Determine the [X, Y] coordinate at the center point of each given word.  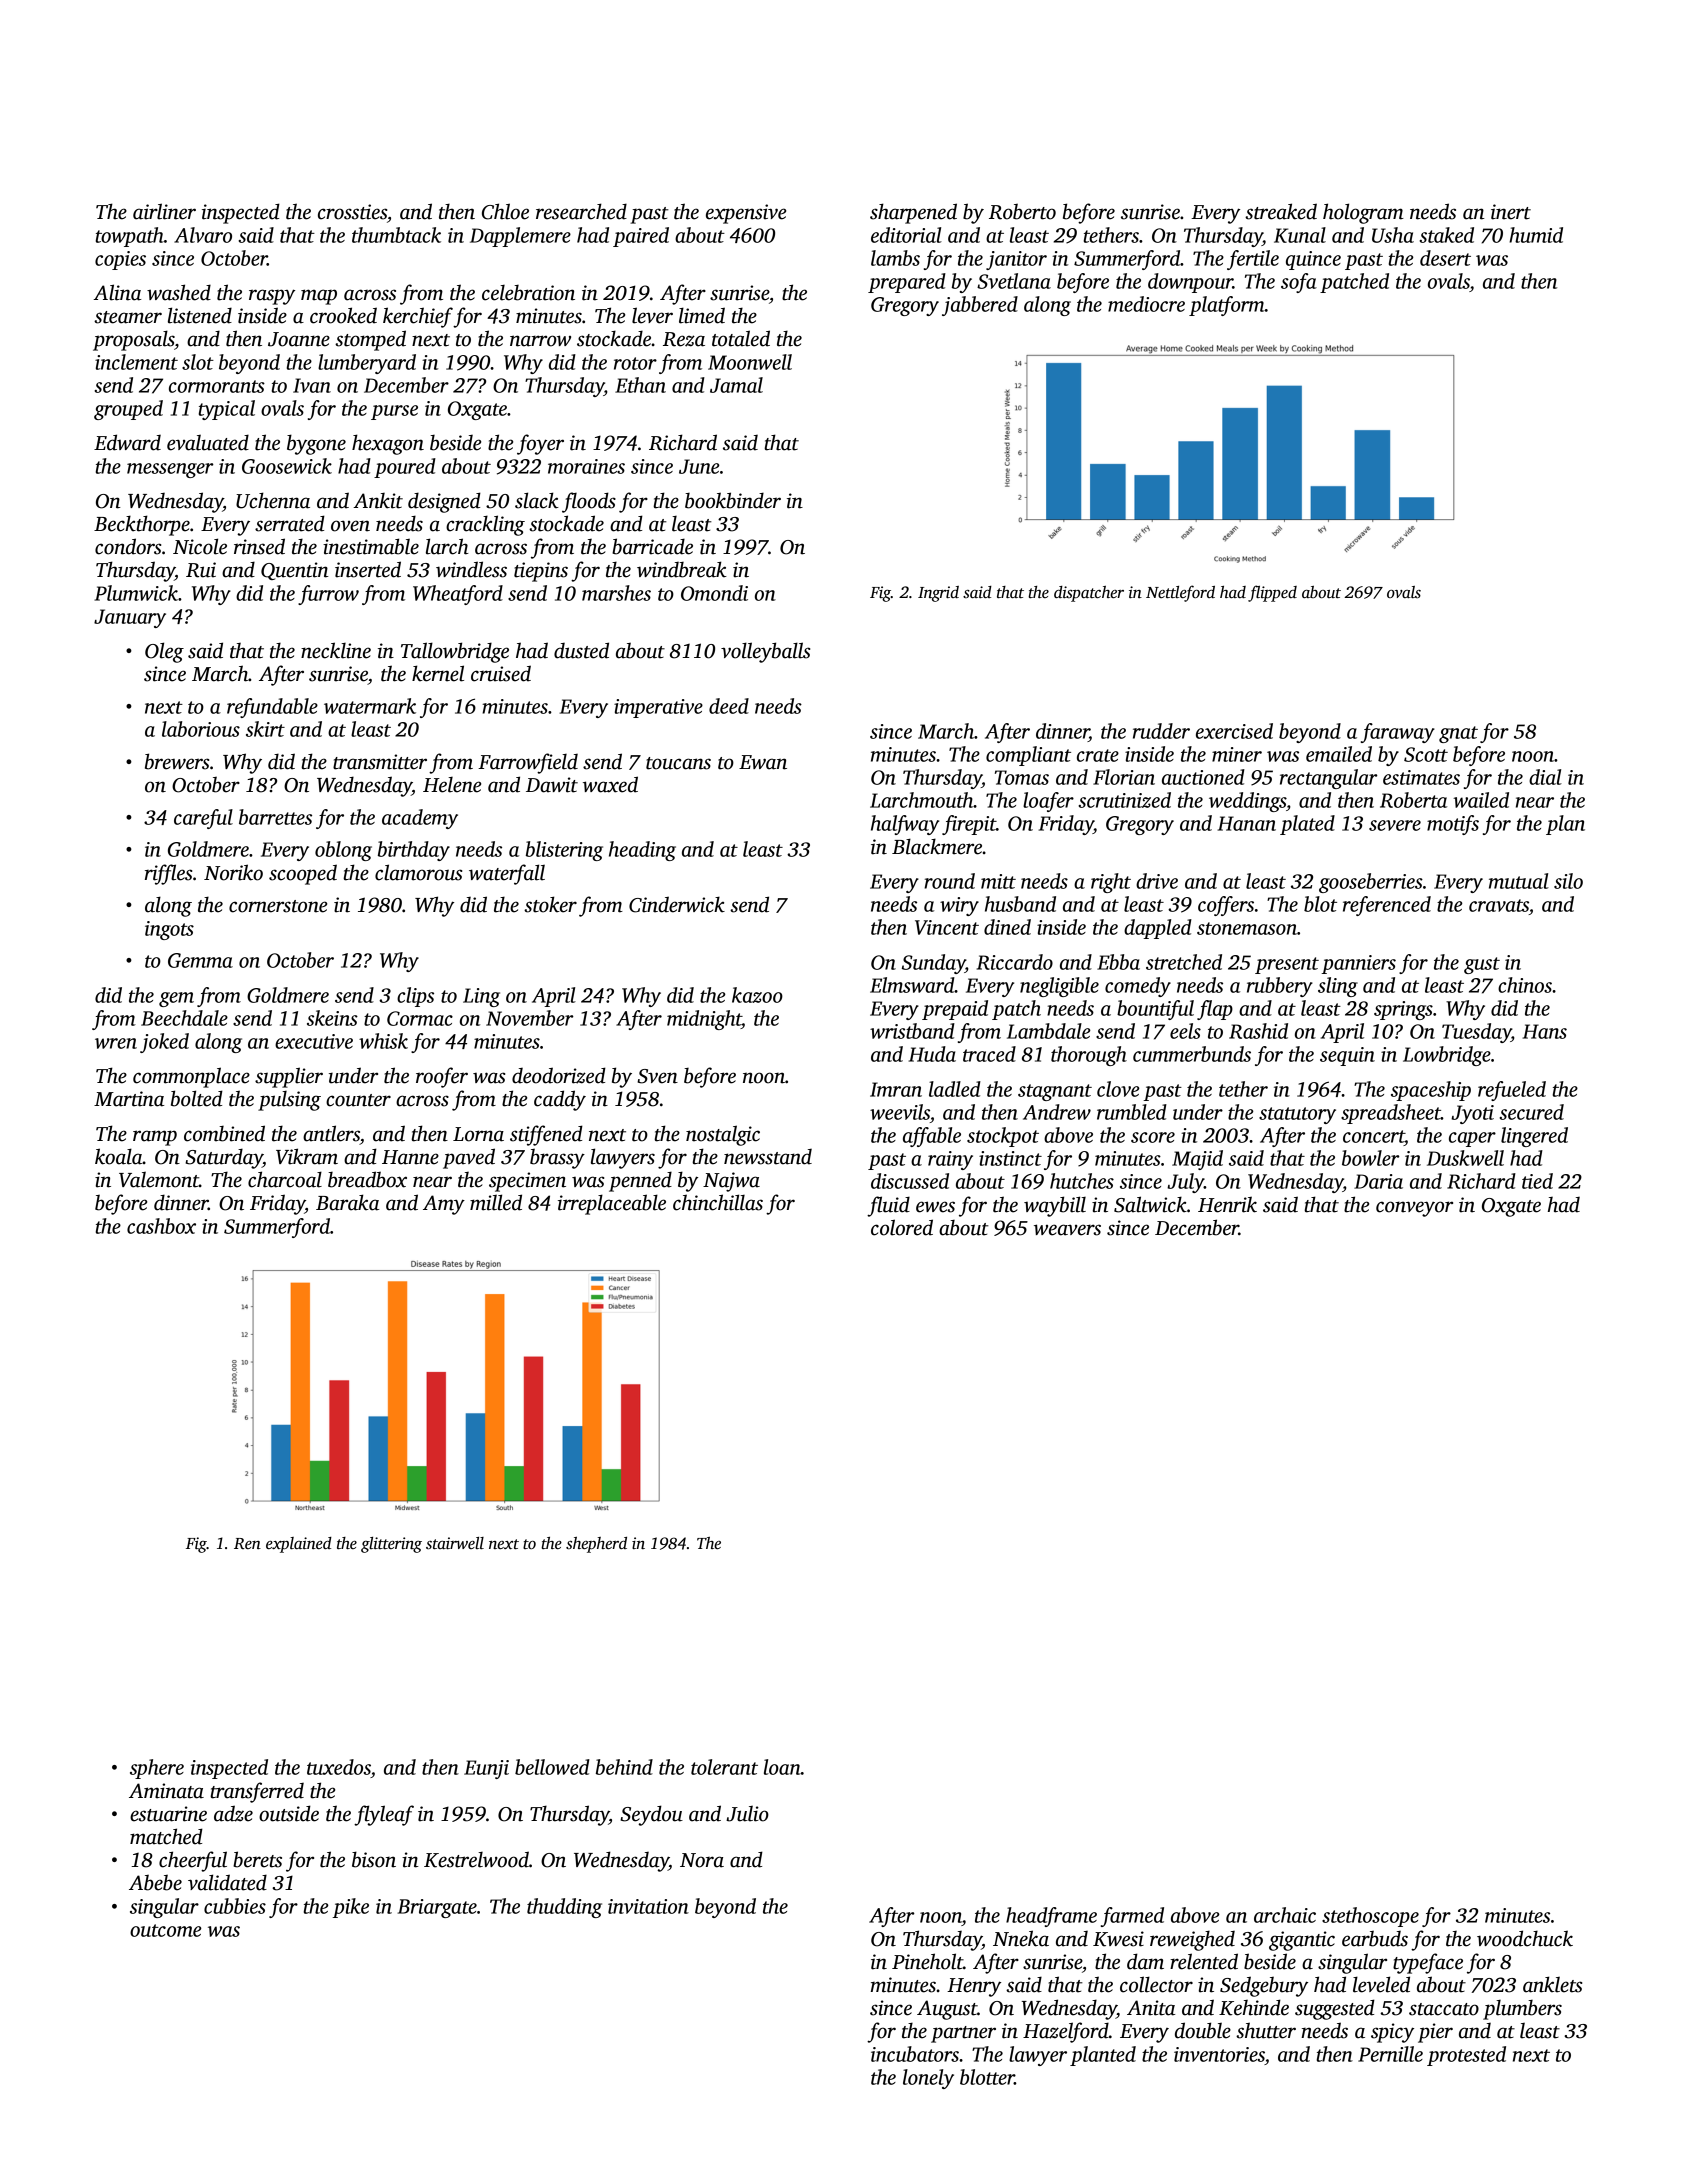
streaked [1281, 211]
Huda [932, 1054]
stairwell [455, 1543]
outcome [166, 1930]
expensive [746, 214]
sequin [1347, 1056]
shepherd [596, 1545]
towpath [130, 237]
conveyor [1414, 1209]
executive [314, 1041]
